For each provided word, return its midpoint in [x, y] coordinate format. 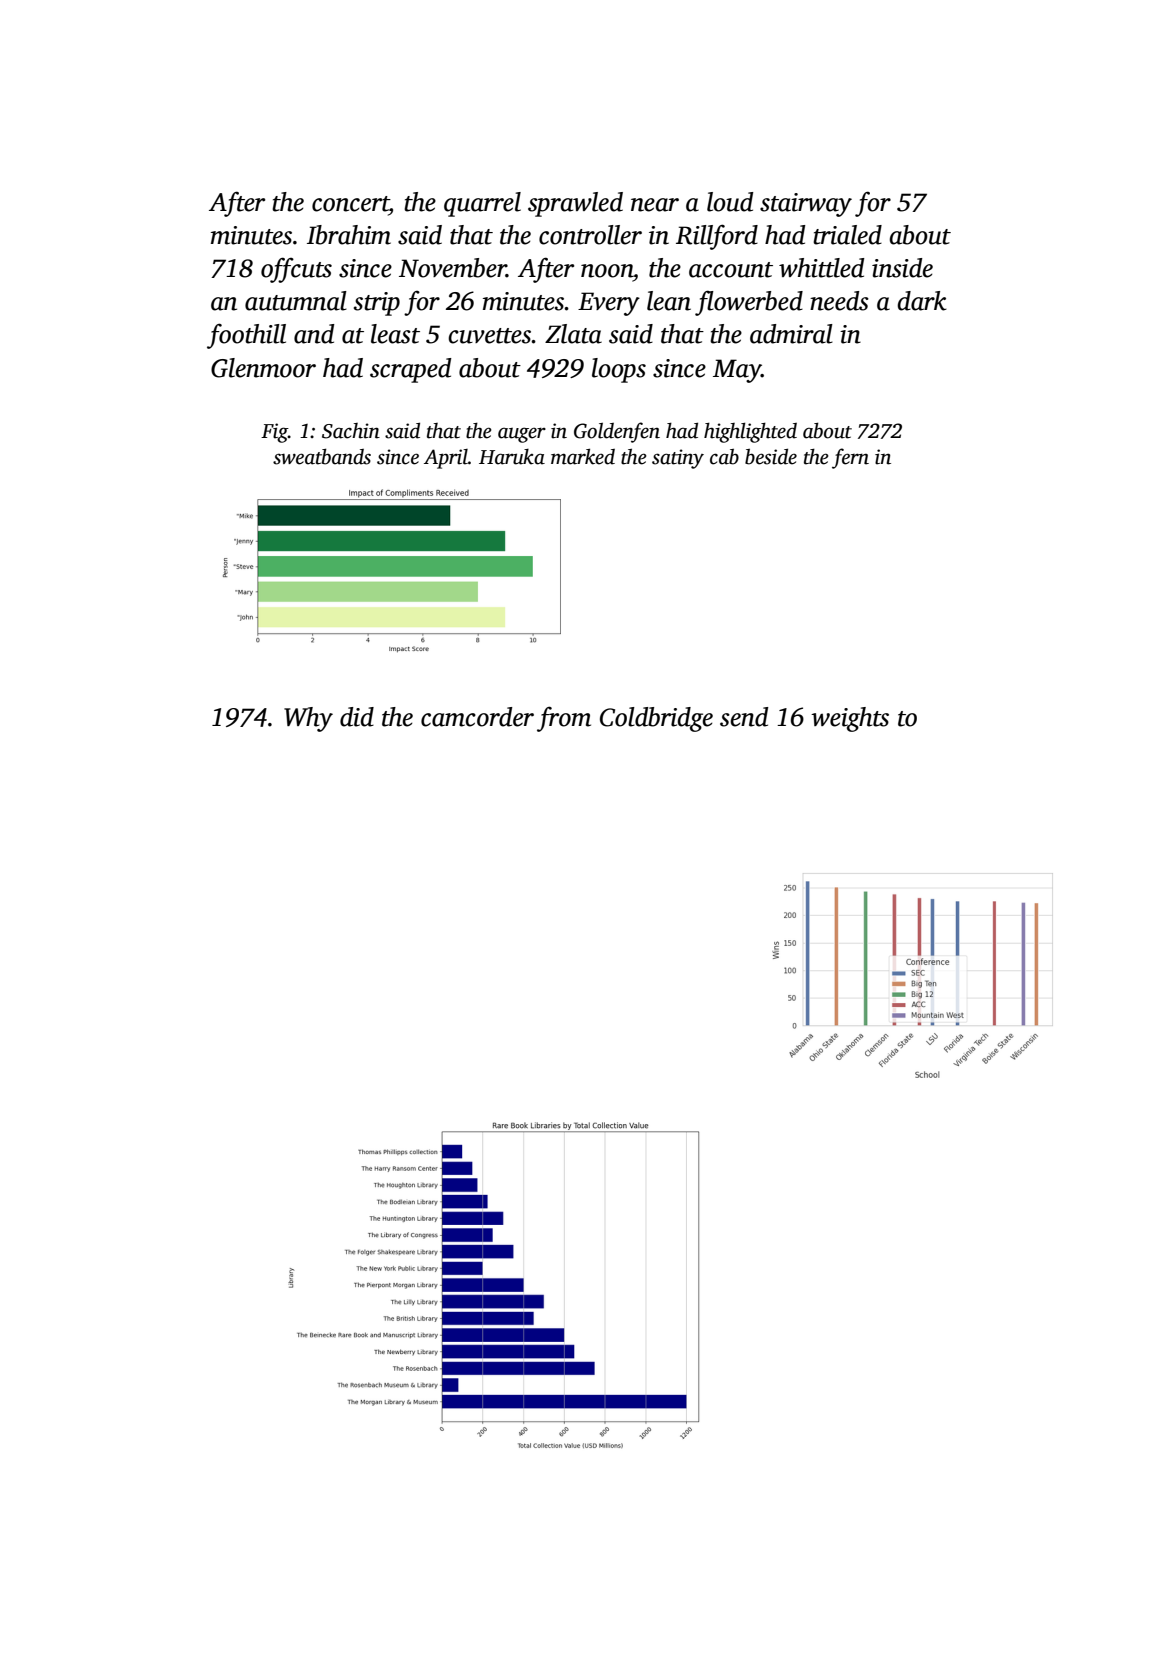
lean [669, 301]
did [357, 717]
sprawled [575, 204]
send [744, 717]
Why [308, 719]
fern [850, 458]
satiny [678, 459]
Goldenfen [617, 432]
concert [350, 204]
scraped [410, 370]
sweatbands [322, 456]
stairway [806, 205]
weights [850, 719]
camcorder [477, 717]
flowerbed [749, 303]
